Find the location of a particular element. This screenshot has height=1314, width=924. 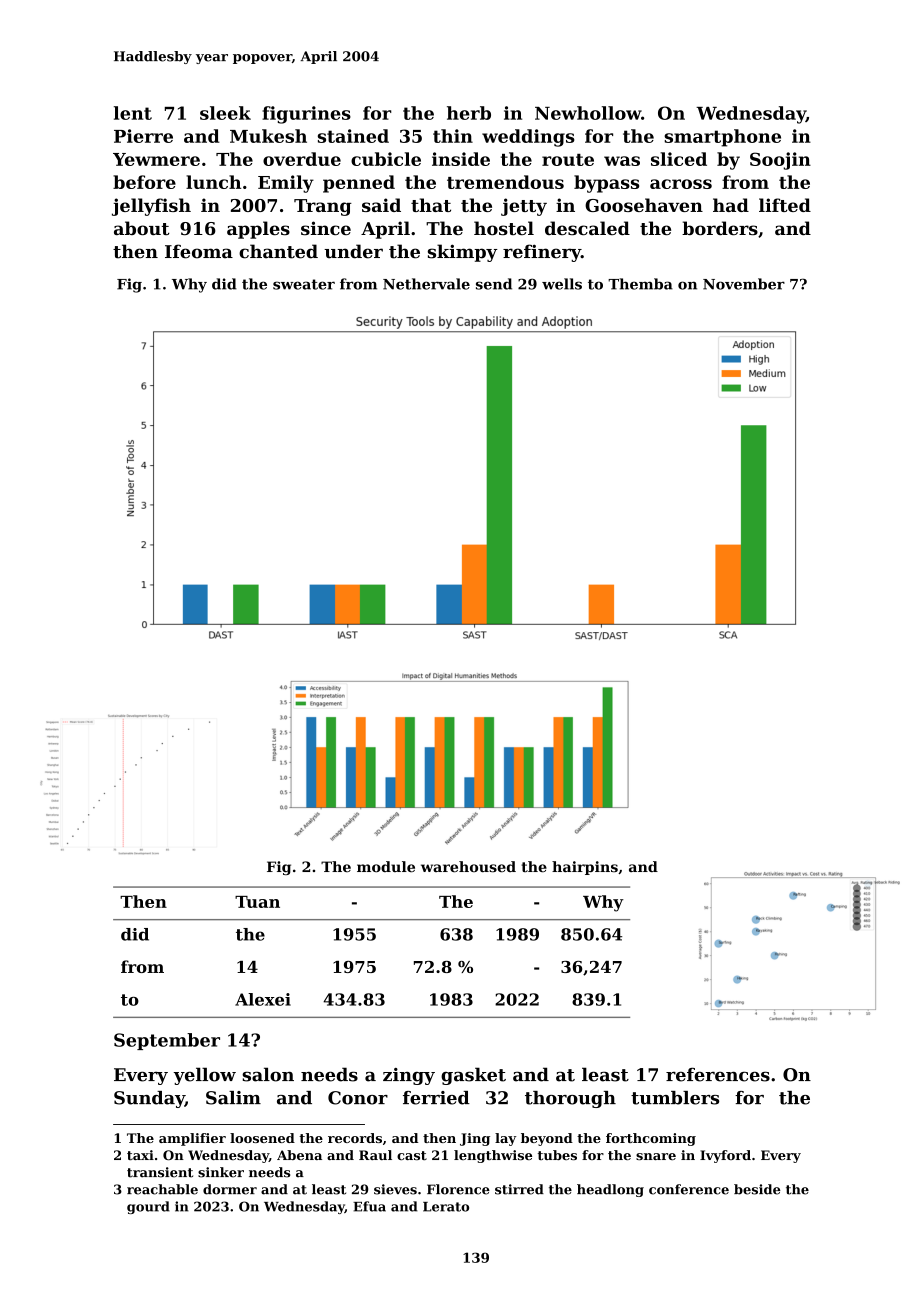

figurines is located at coordinates (306, 115).
